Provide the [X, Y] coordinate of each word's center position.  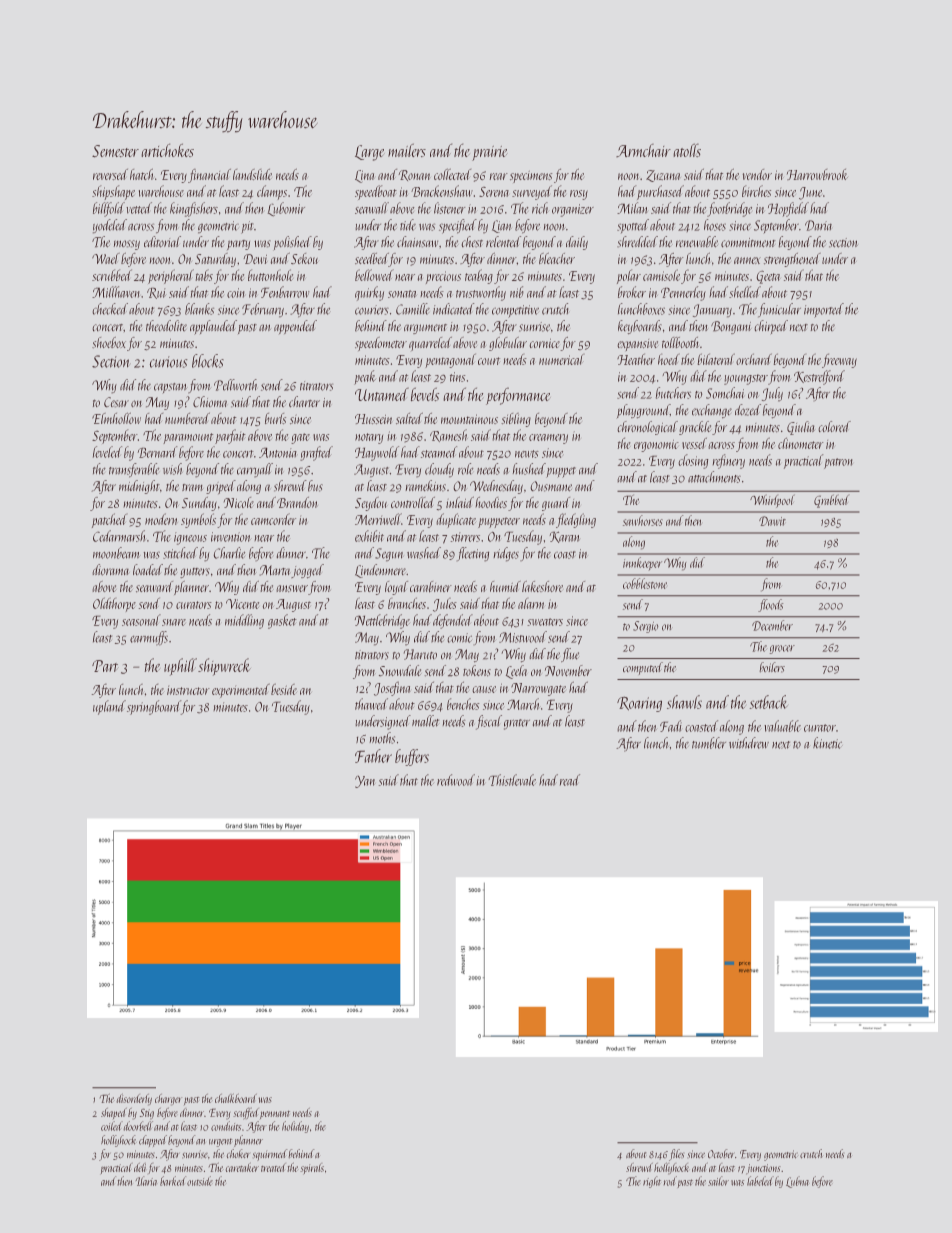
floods [770, 605]
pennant [275, 1115]
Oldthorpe [114, 605]
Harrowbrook [817, 174]
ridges [506, 554]
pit [247, 227]
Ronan [414, 175]
